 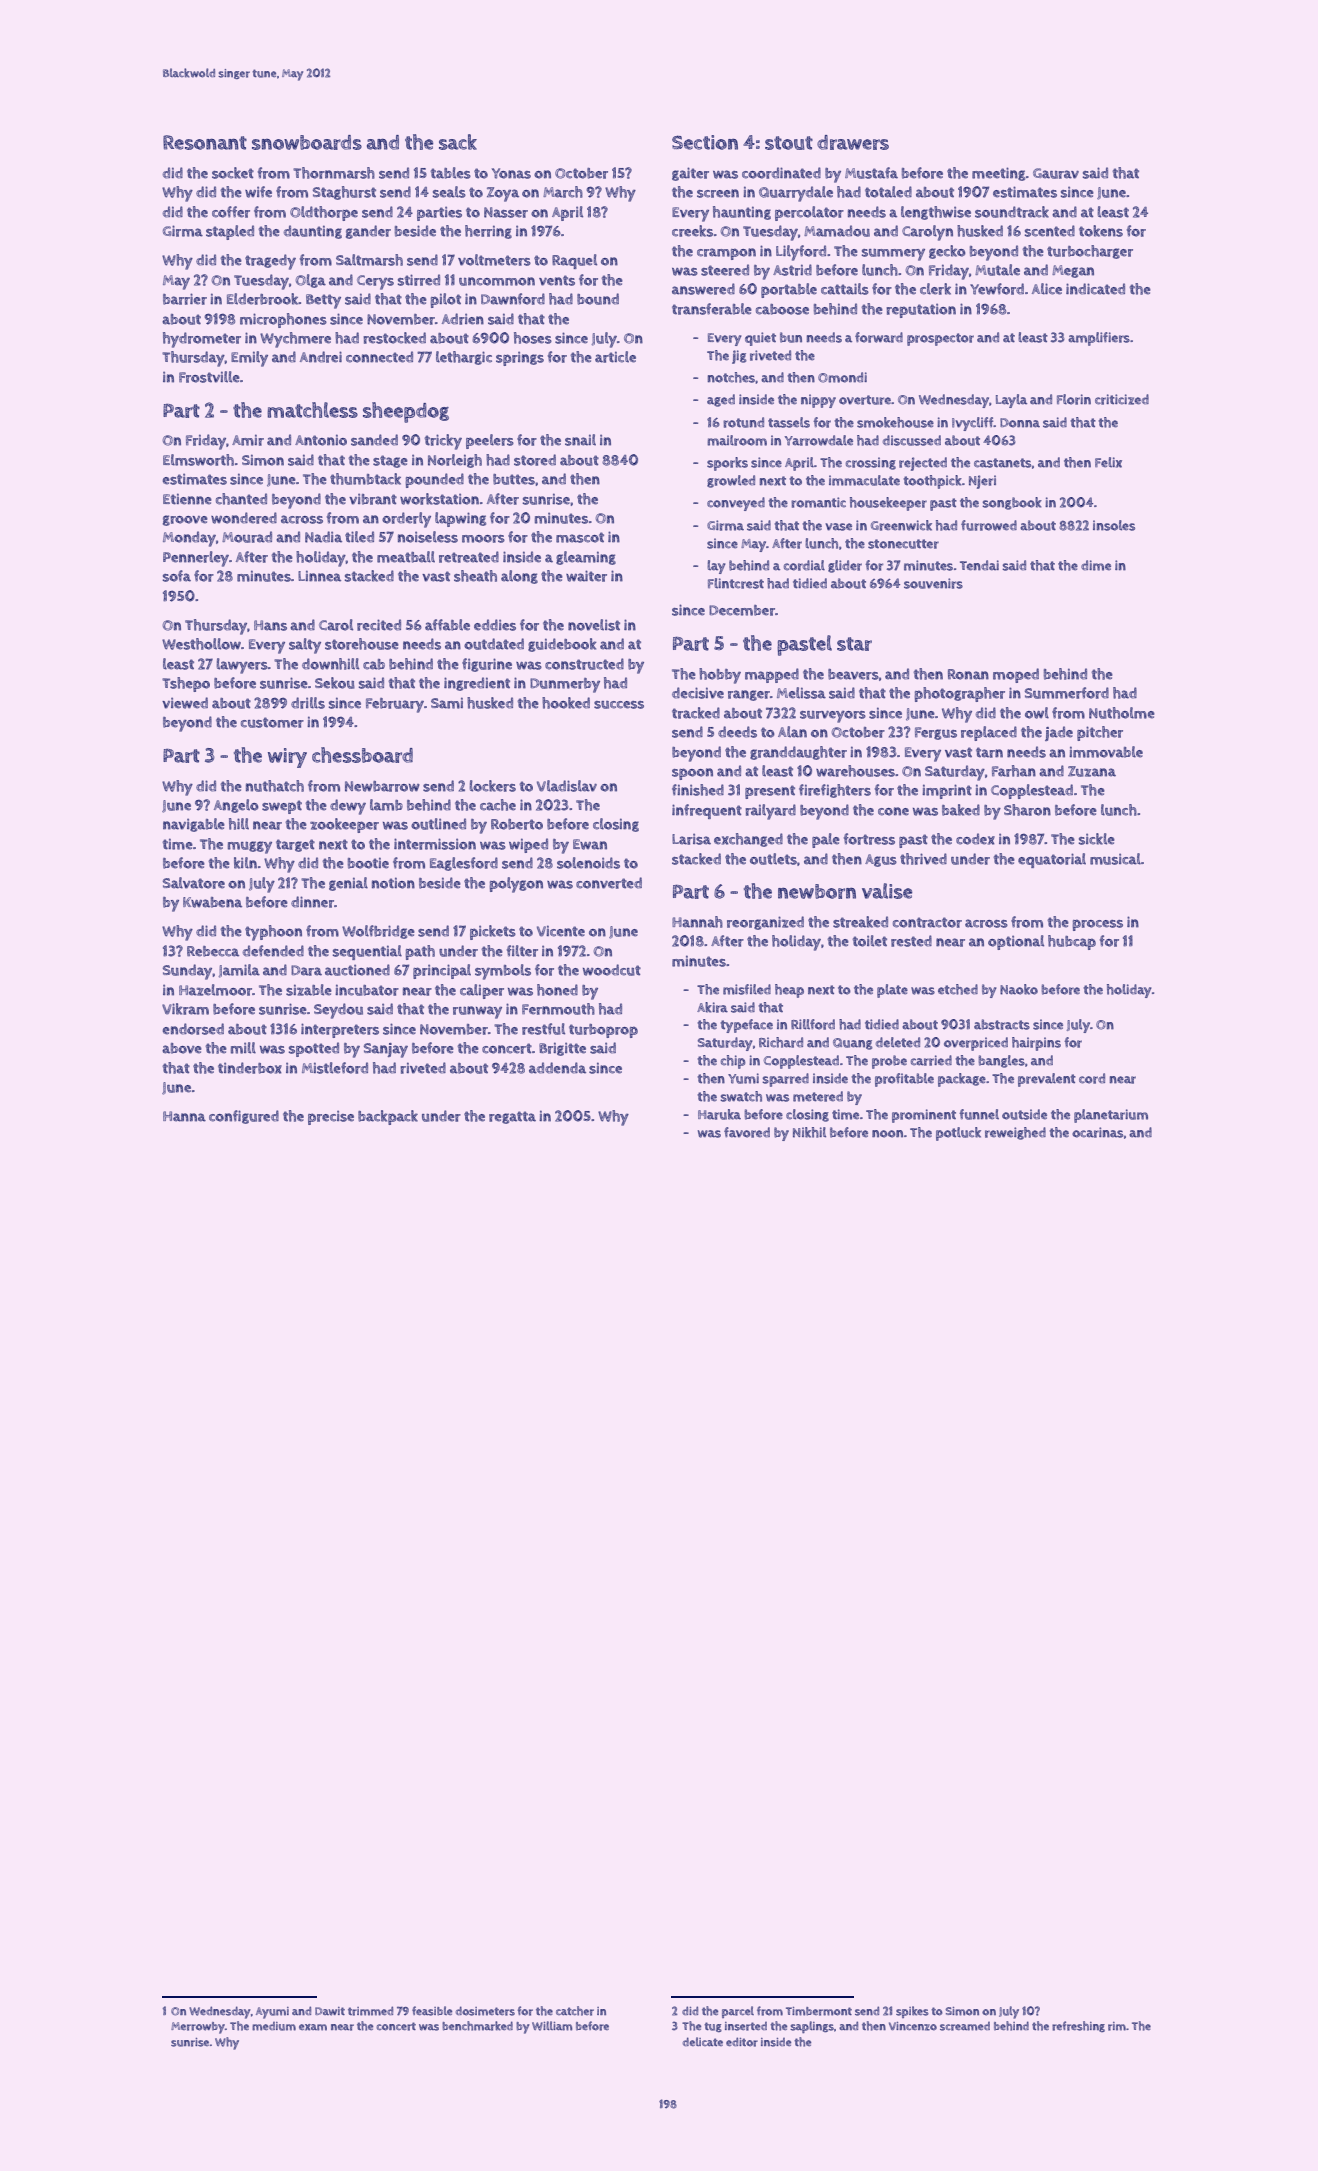 What do you see at coordinates (1078, 2026) in the page?
I see `refreshing` at bounding box center [1078, 2026].
